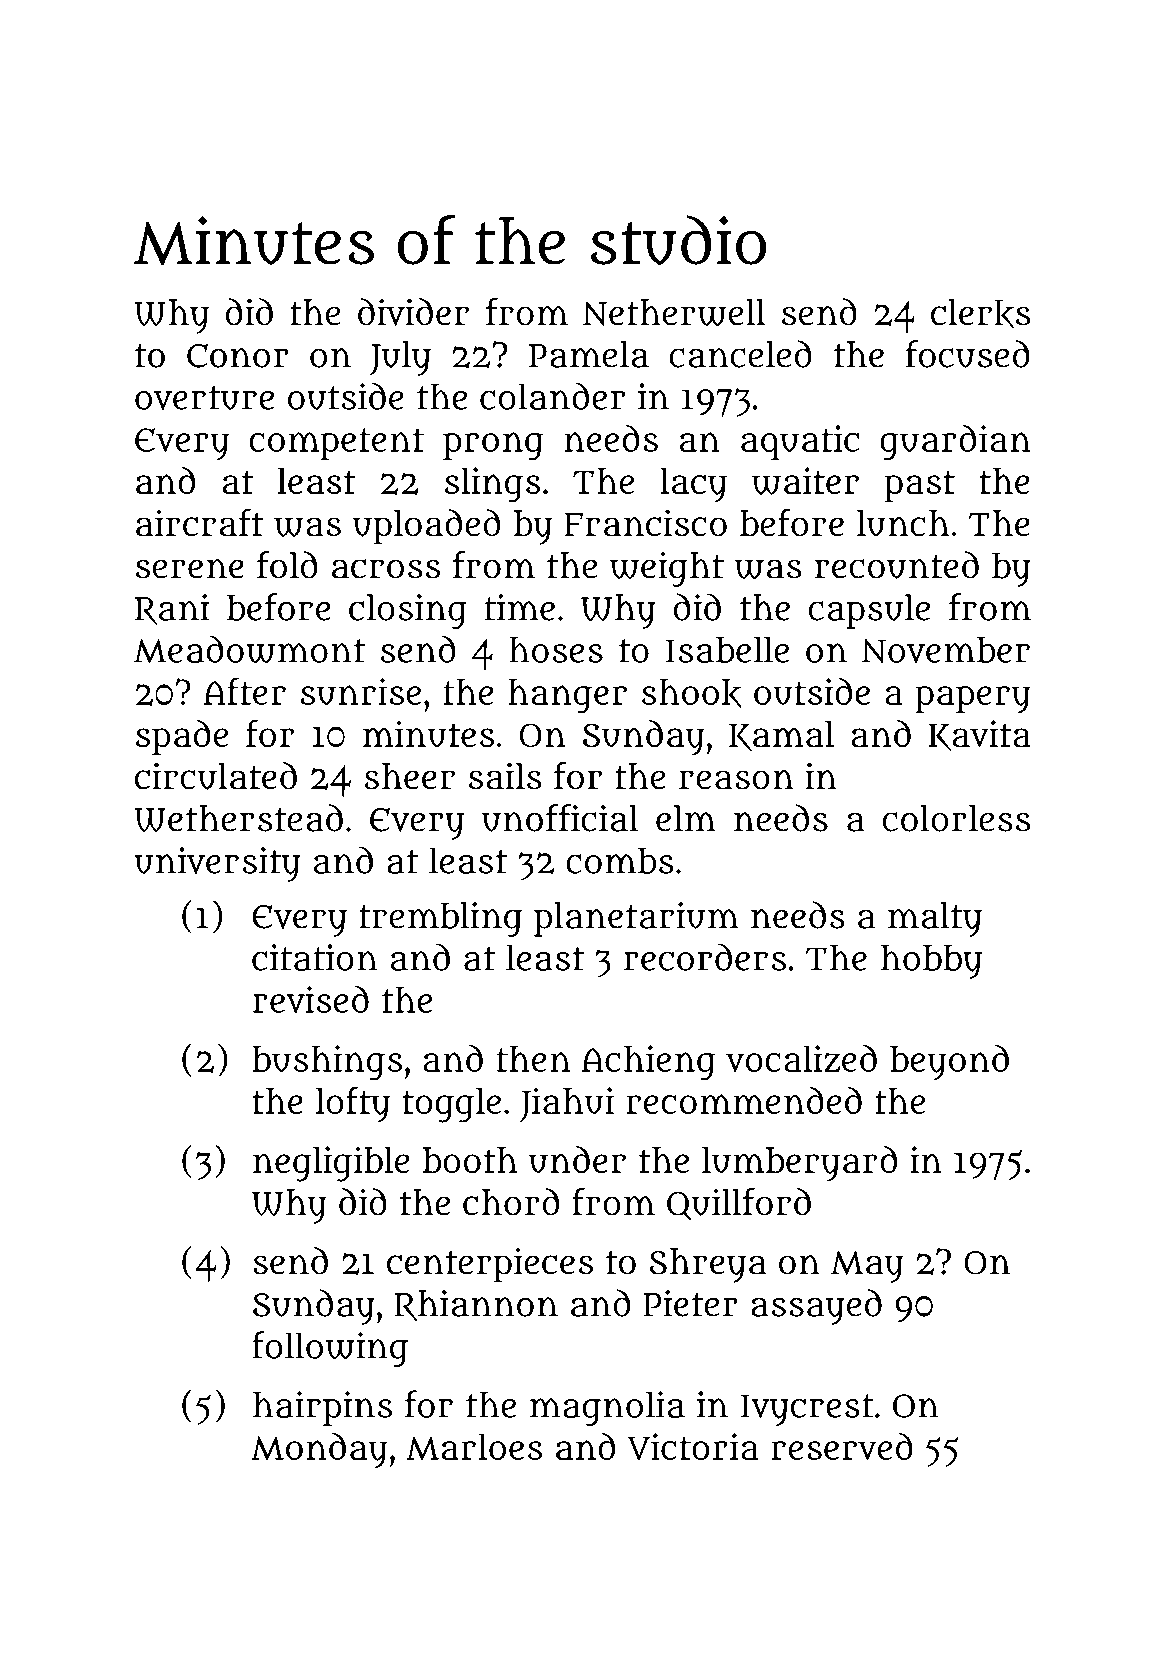  Describe the element at coordinates (314, 957) in the screenshot. I see `citation` at that location.
